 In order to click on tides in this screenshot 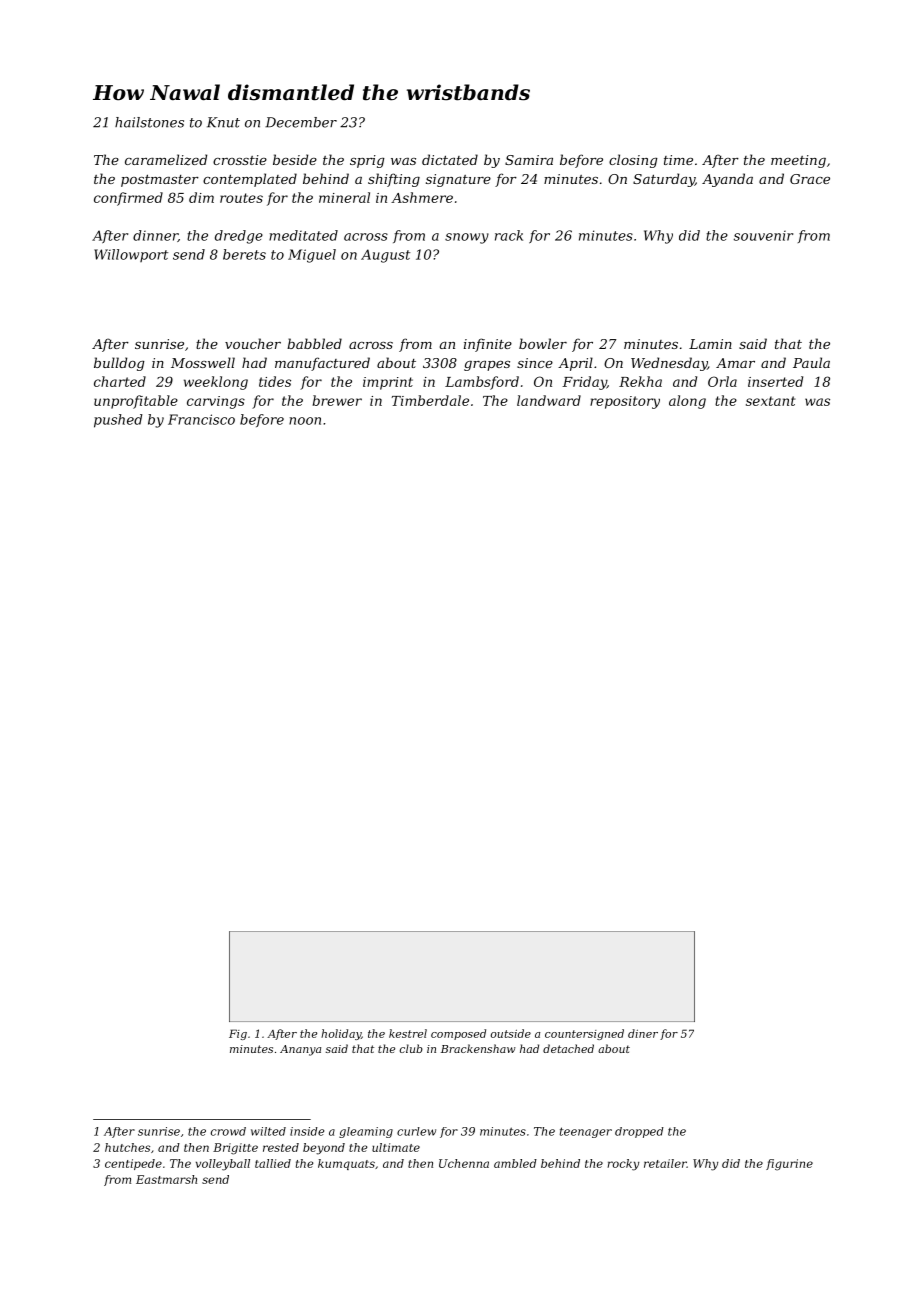, I will do `click(275, 381)`.
